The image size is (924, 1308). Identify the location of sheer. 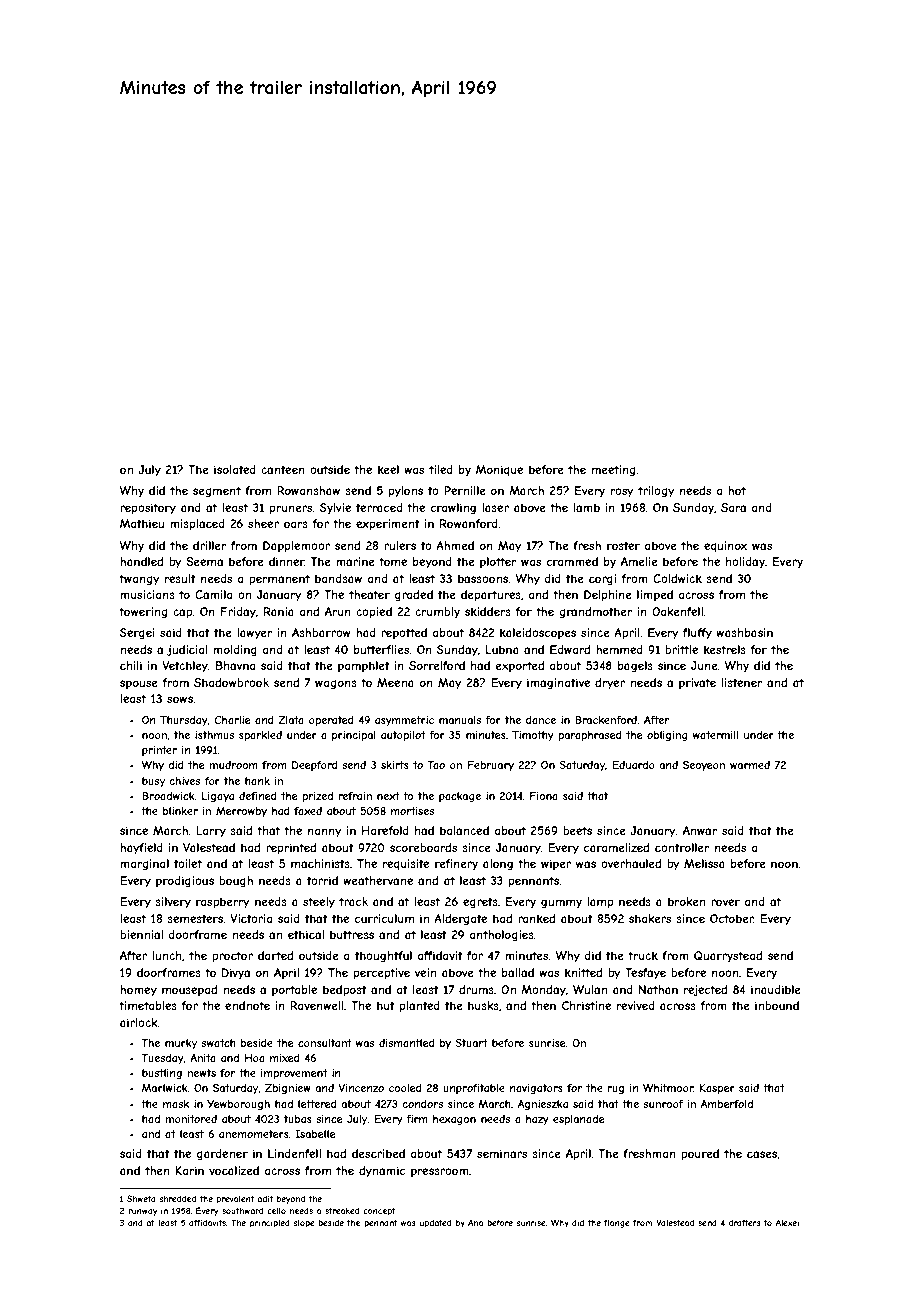
(263, 523).
